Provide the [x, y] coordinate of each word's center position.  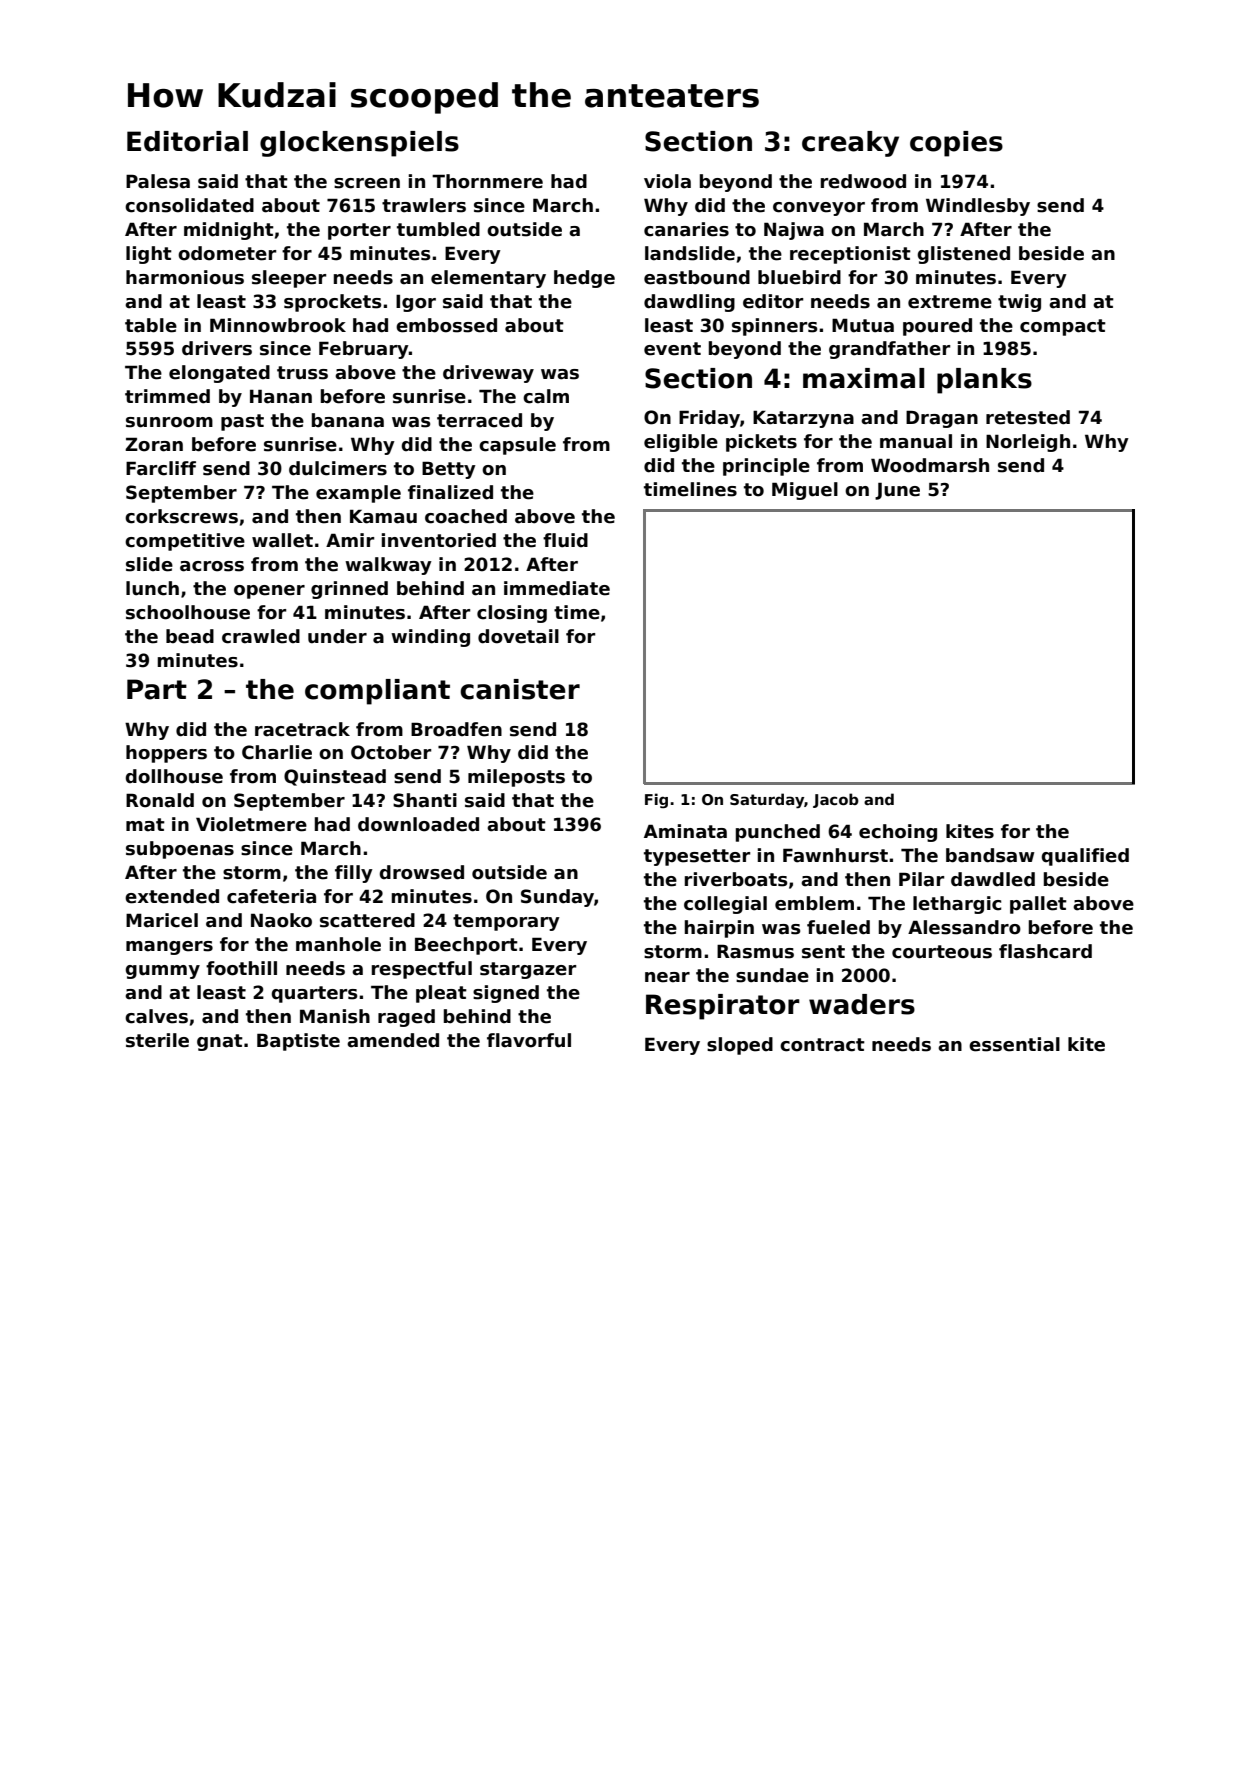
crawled [261, 636]
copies [956, 144]
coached [466, 516]
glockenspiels [359, 144]
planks [984, 381]
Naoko [281, 920]
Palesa [158, 181]
